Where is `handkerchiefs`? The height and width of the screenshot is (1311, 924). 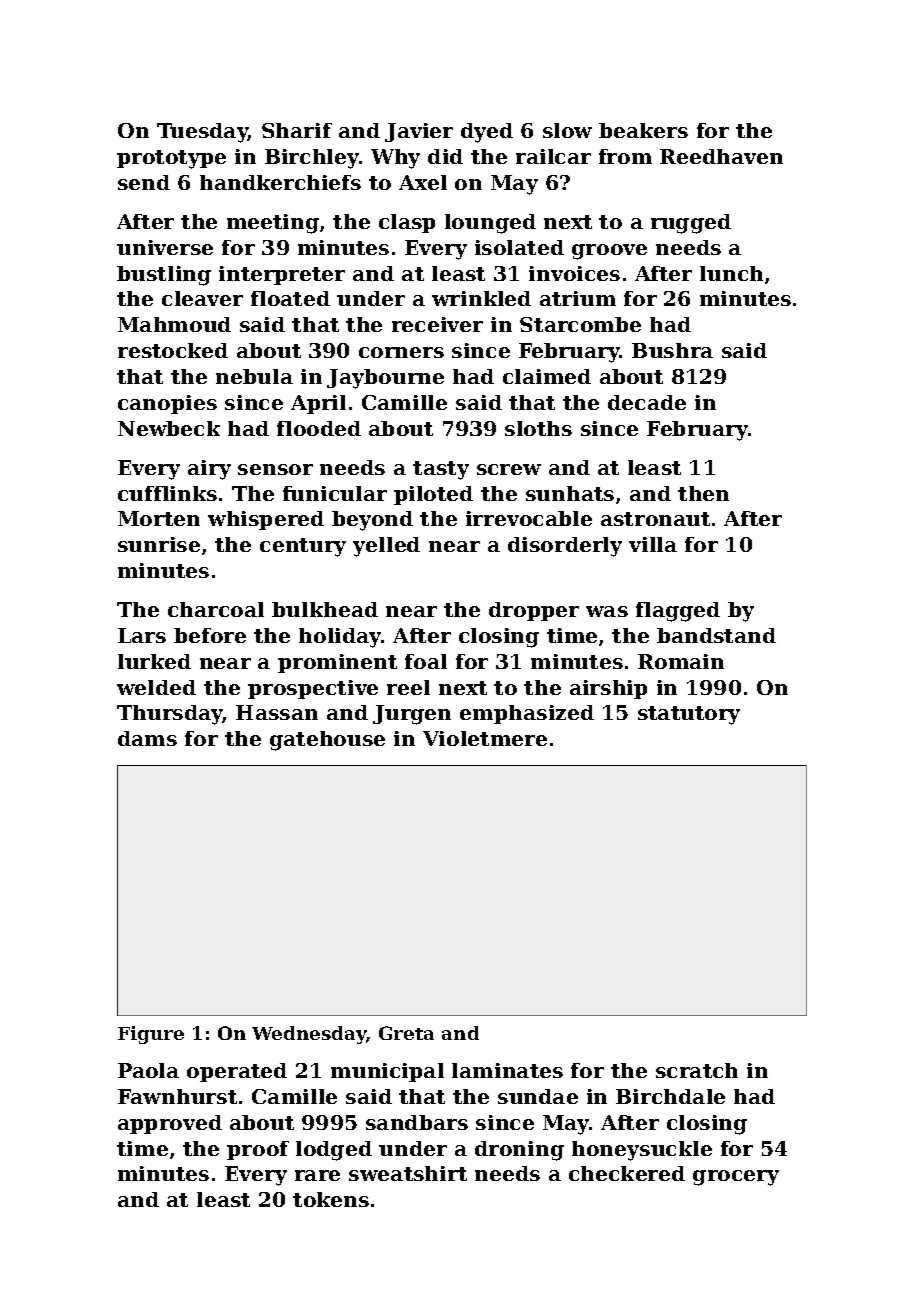
handkerchiefs is located at coordinates (280, 182).
